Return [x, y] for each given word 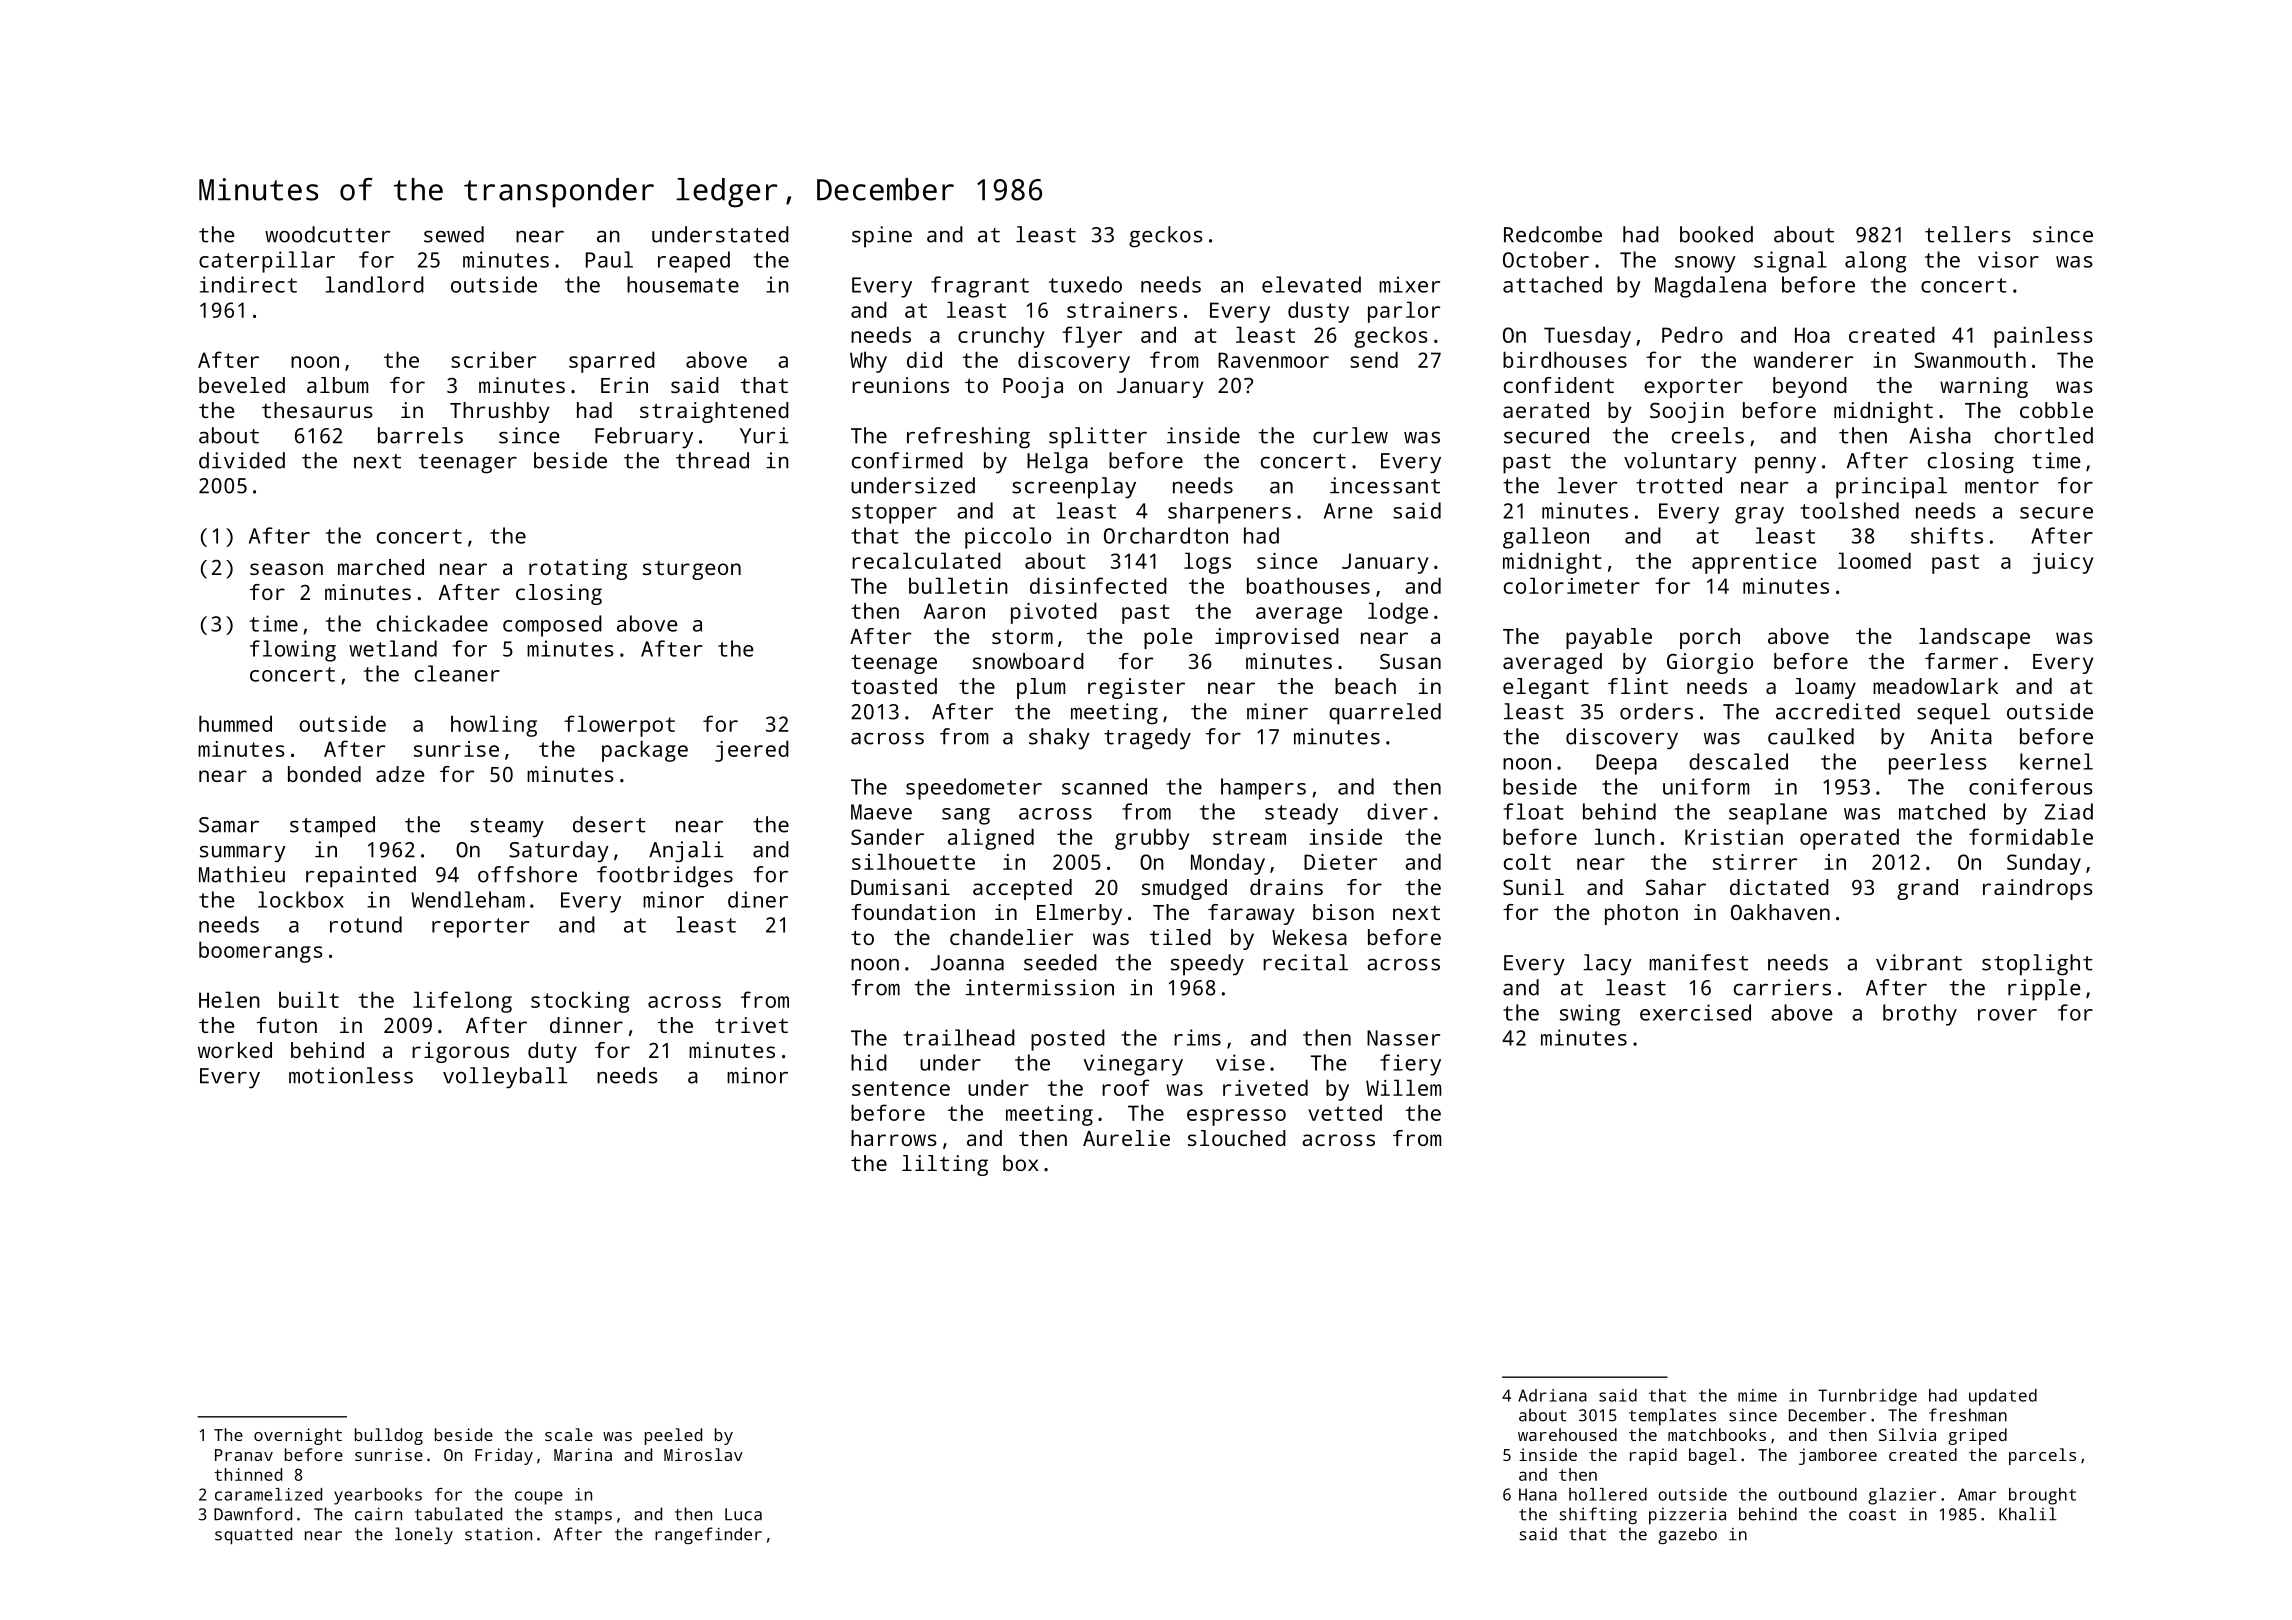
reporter [480, 928]
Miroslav [703, 1454]
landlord [375, 284]
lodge [1398, 613]
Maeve [881, 812]
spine [882, 237]
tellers [1968, 234]
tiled [1180, 937]
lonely [424, 1535]
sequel [1953, 714]
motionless [351, 1075]
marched [381, 567]
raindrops [2037, 889]
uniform [1706, 786]
